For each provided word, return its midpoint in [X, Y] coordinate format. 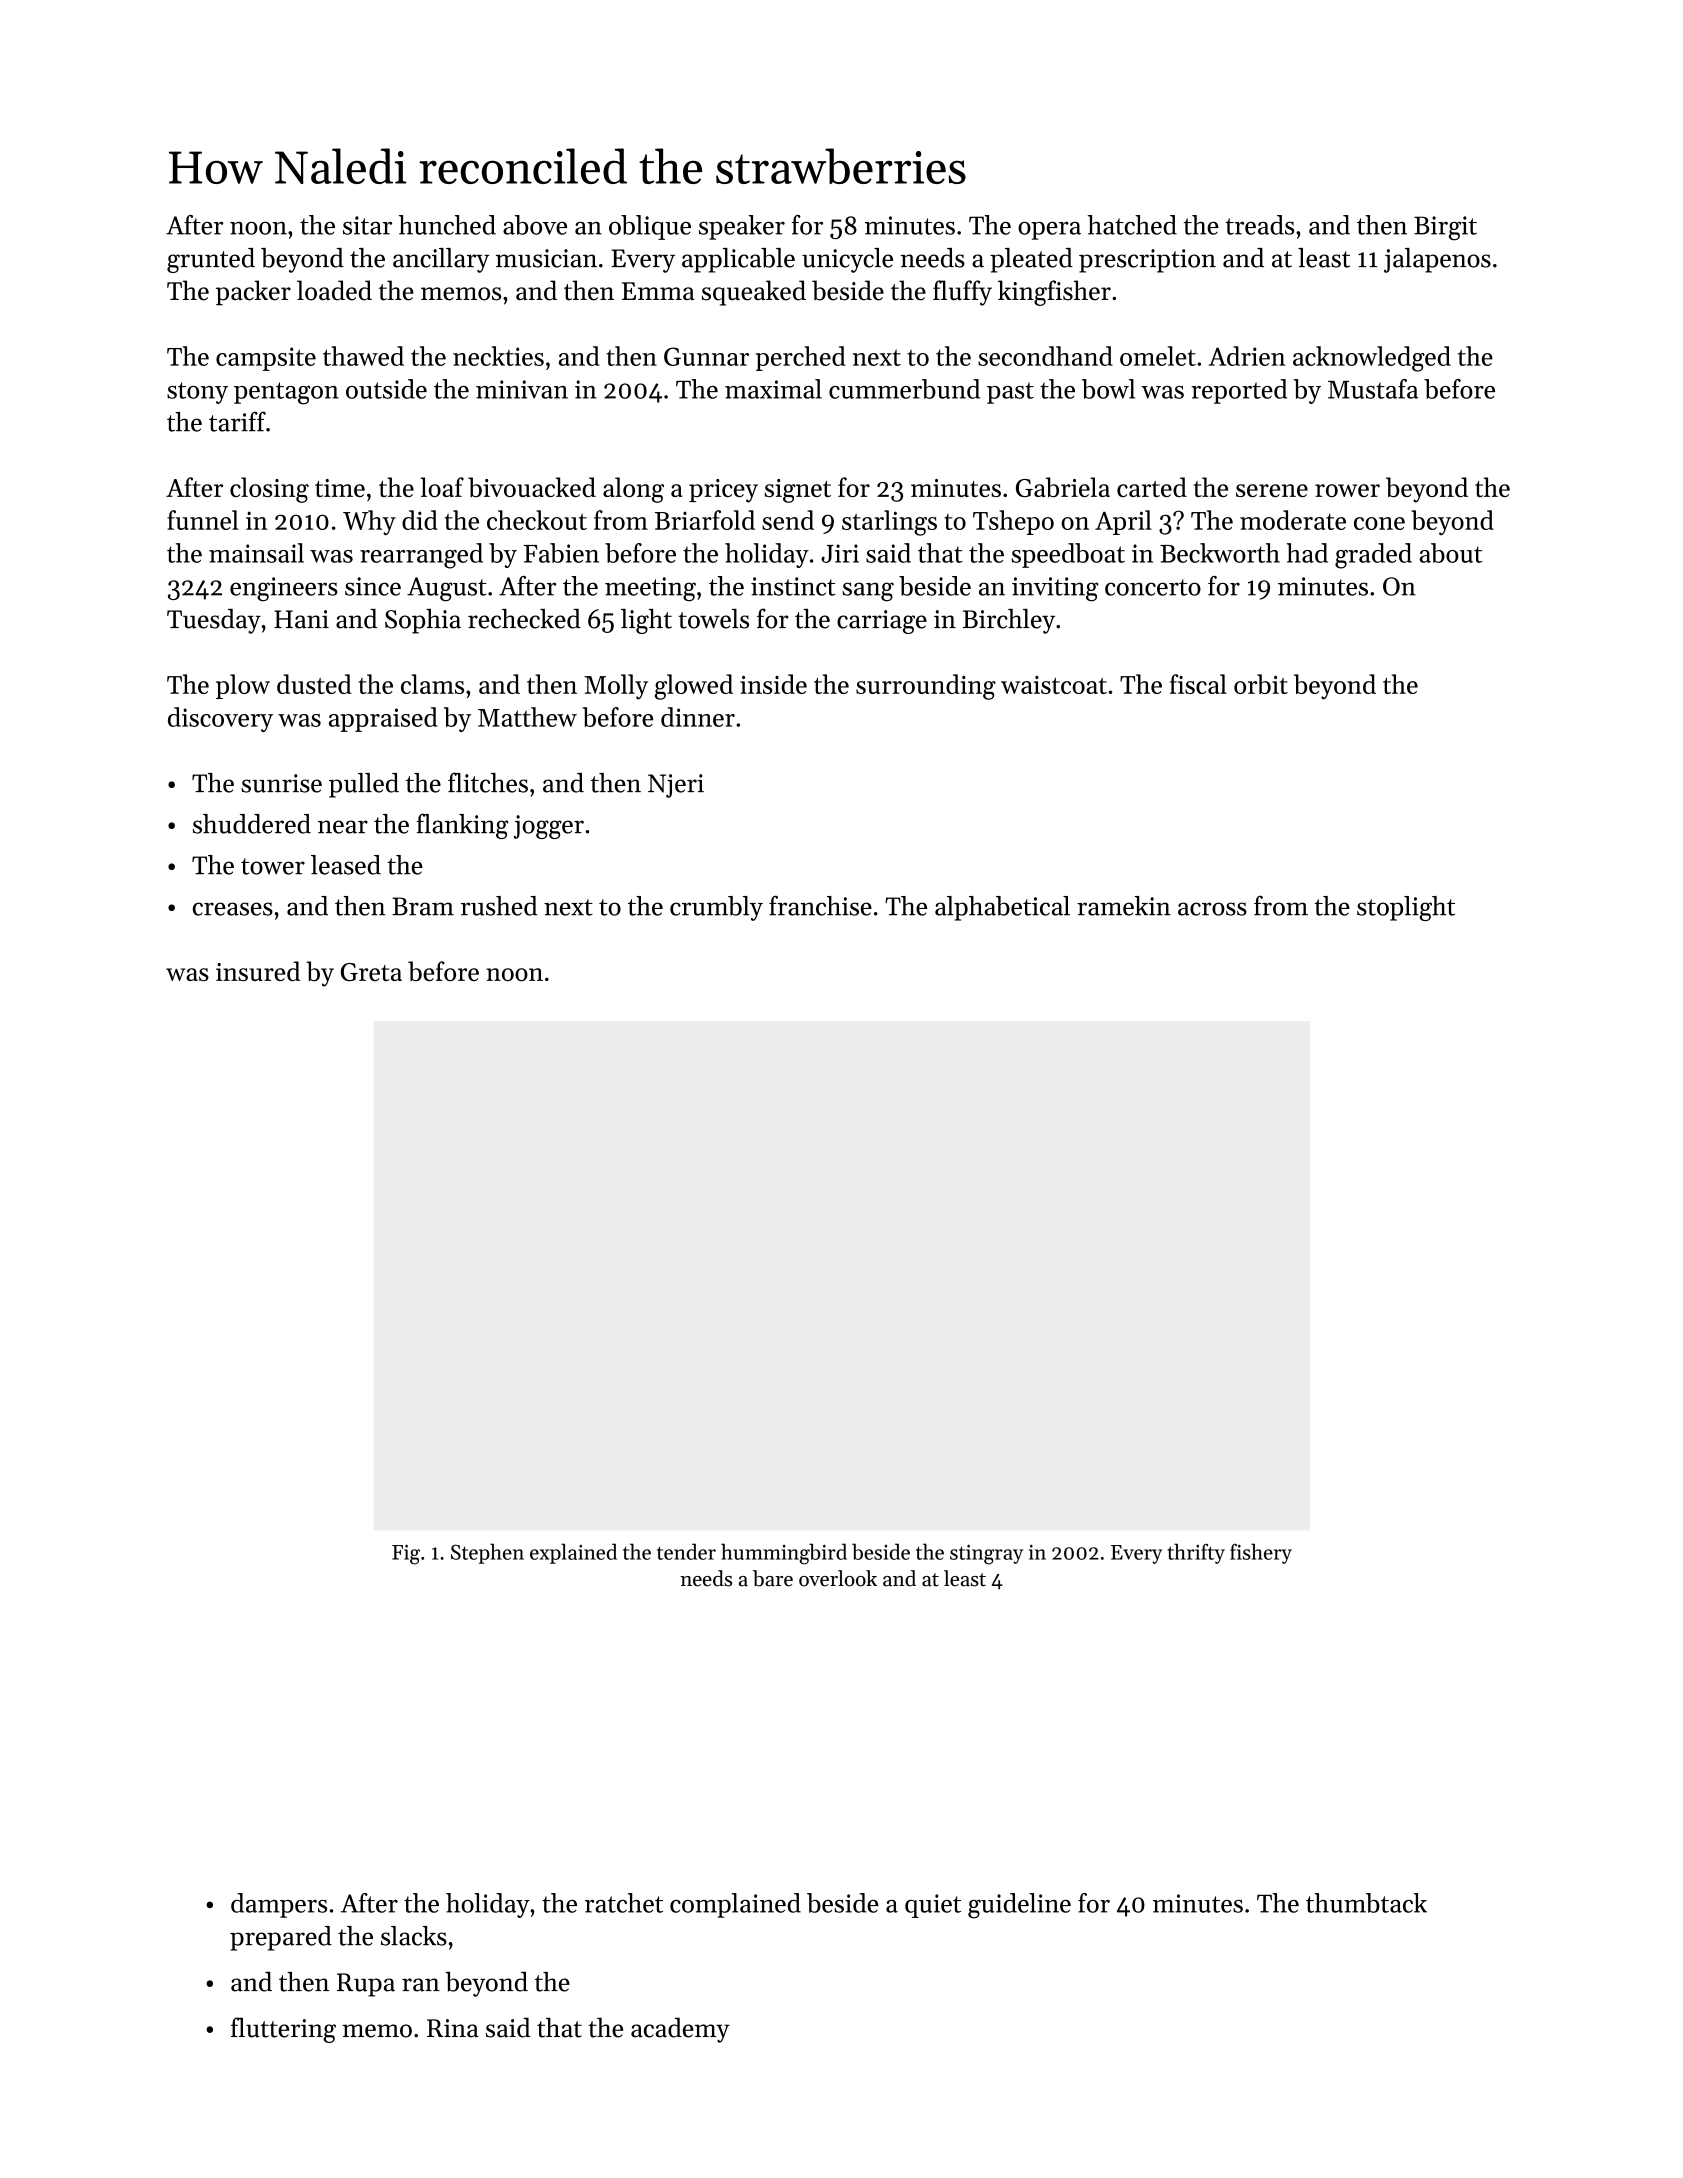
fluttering [283, 2030]
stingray [986, 1554]
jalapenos [1437, 260]
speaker [742, 227]
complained [735, 1905]
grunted [211, 260]
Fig [406, 1554]
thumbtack [1366, 1903]
